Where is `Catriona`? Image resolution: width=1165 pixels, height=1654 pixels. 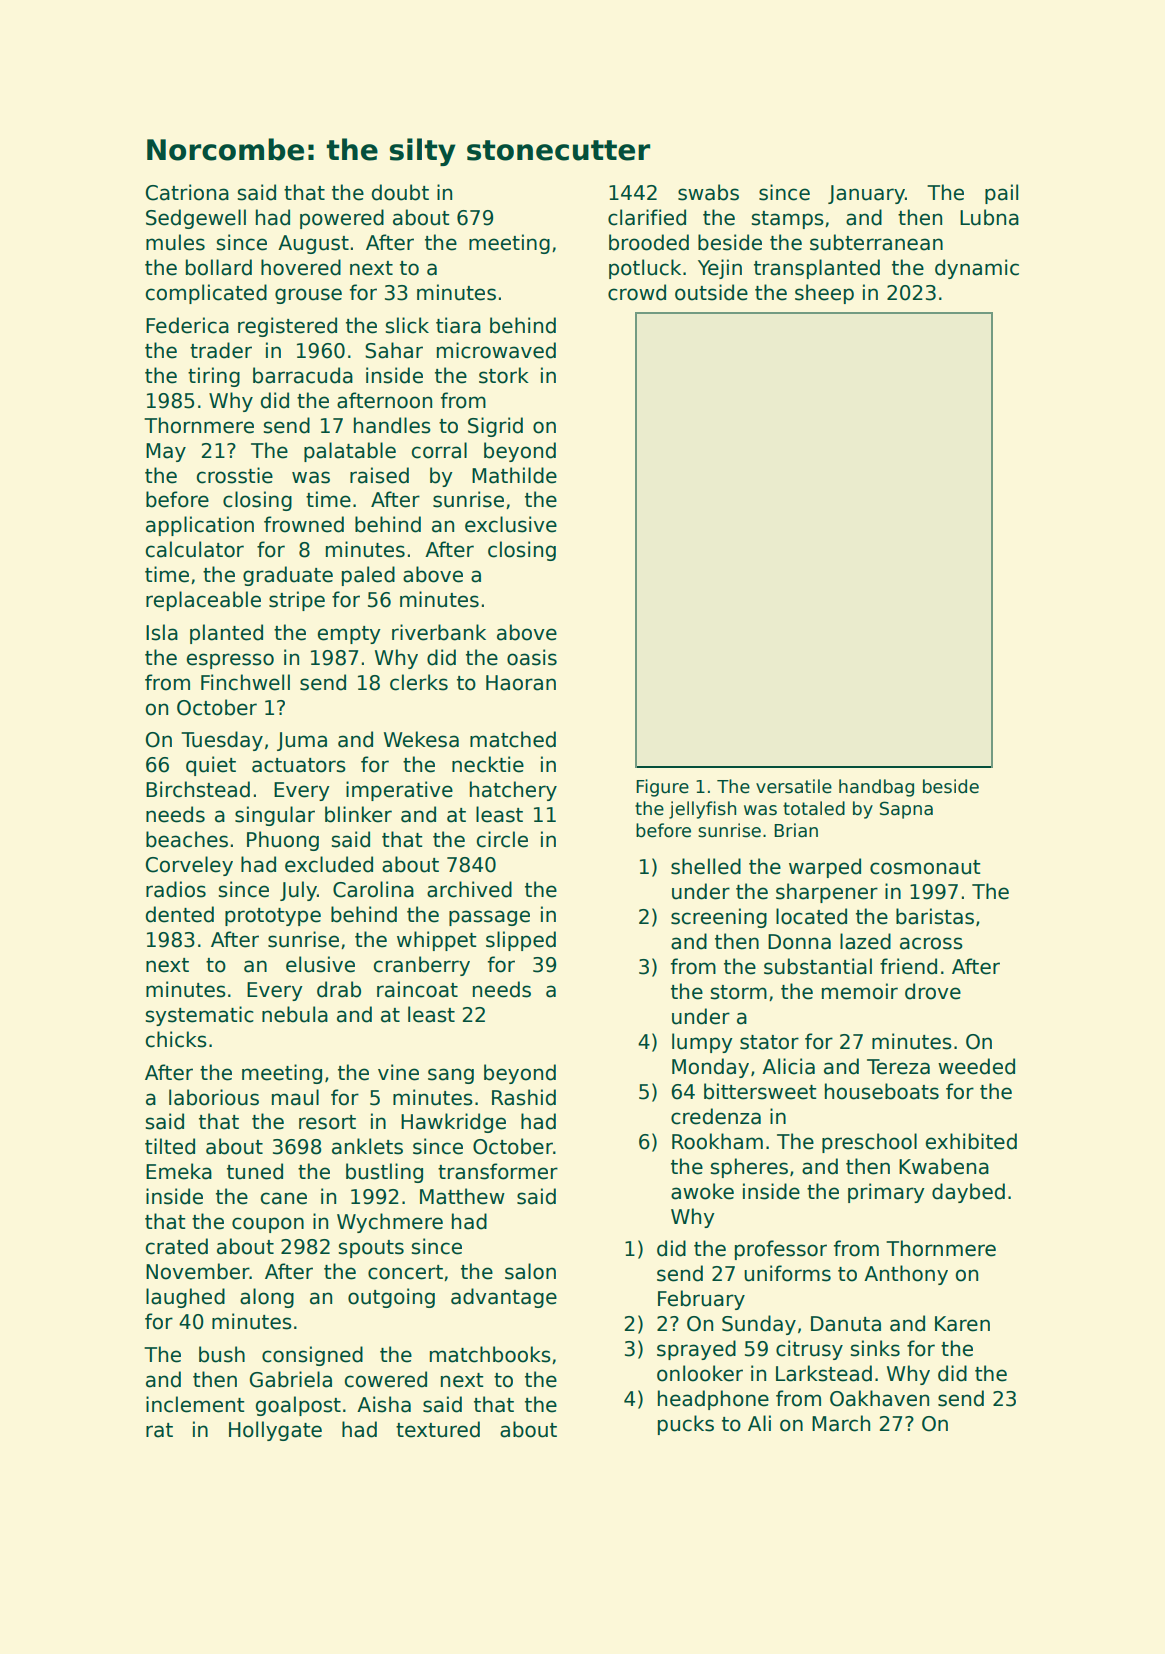 Catriona is located at coordinates (187, 192).
